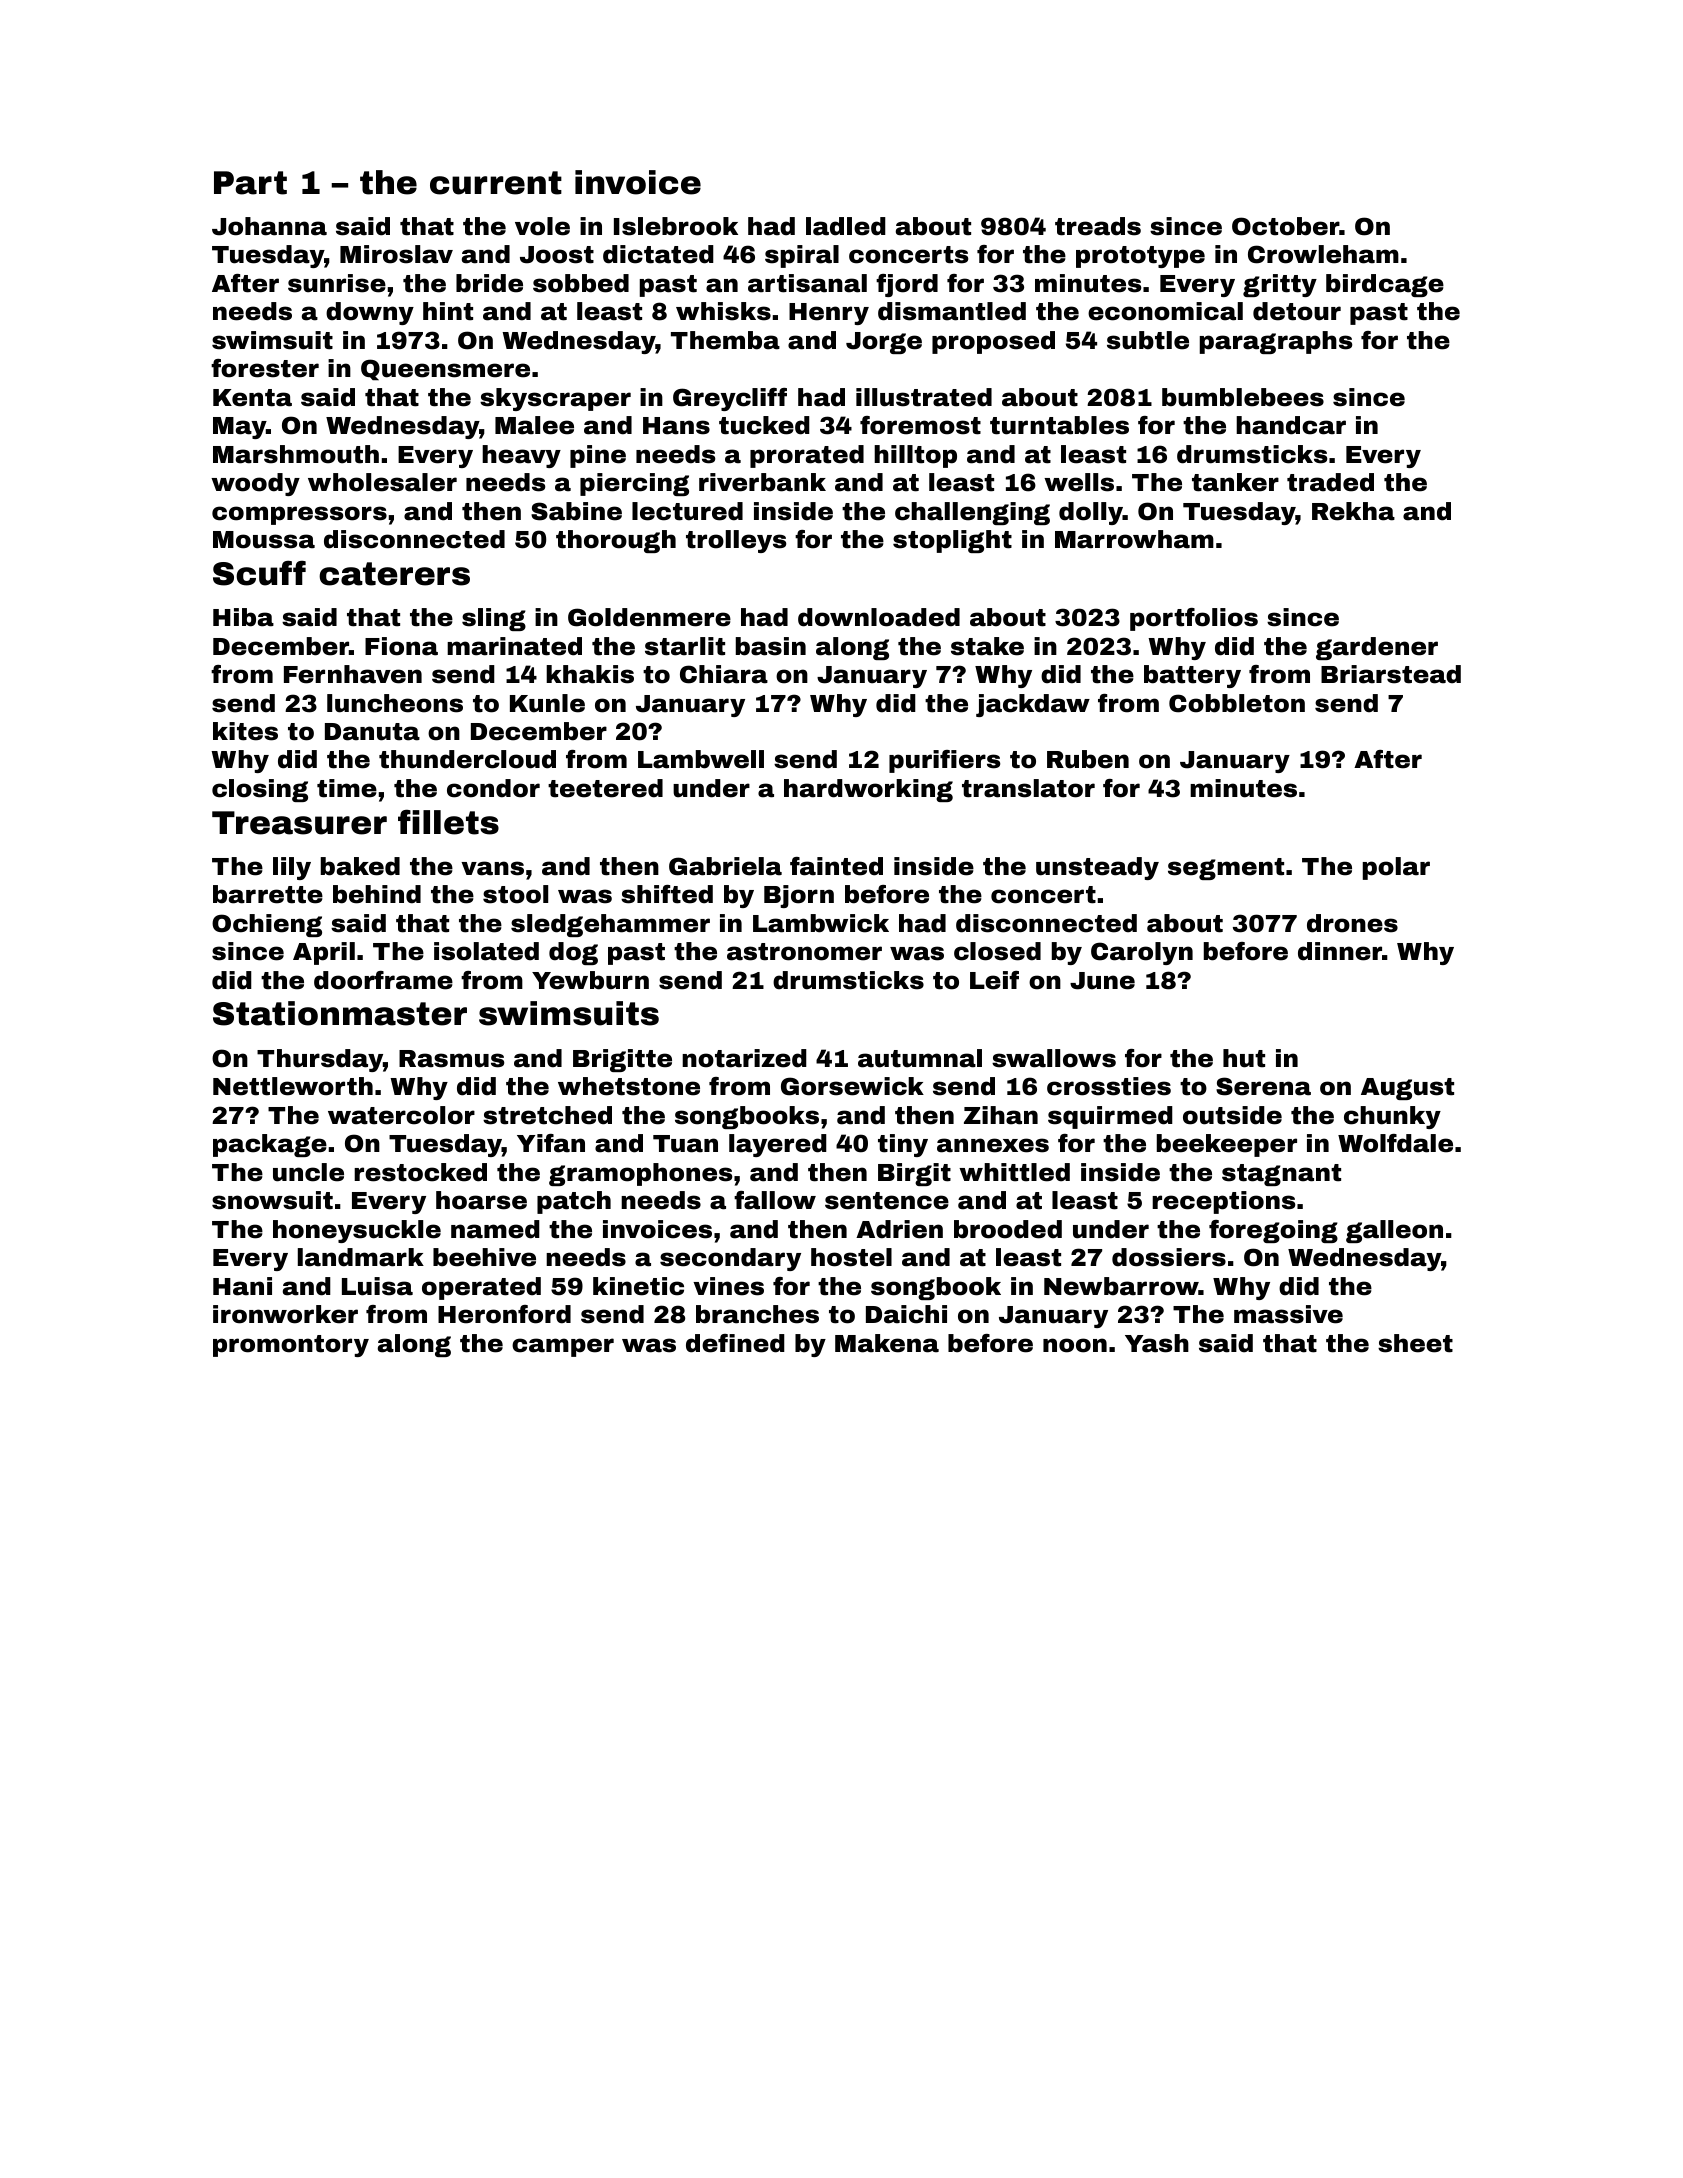  What do you see at coordinates (496, 183) in the screenshot?
I see `current` at bounding box center [496, 183].
